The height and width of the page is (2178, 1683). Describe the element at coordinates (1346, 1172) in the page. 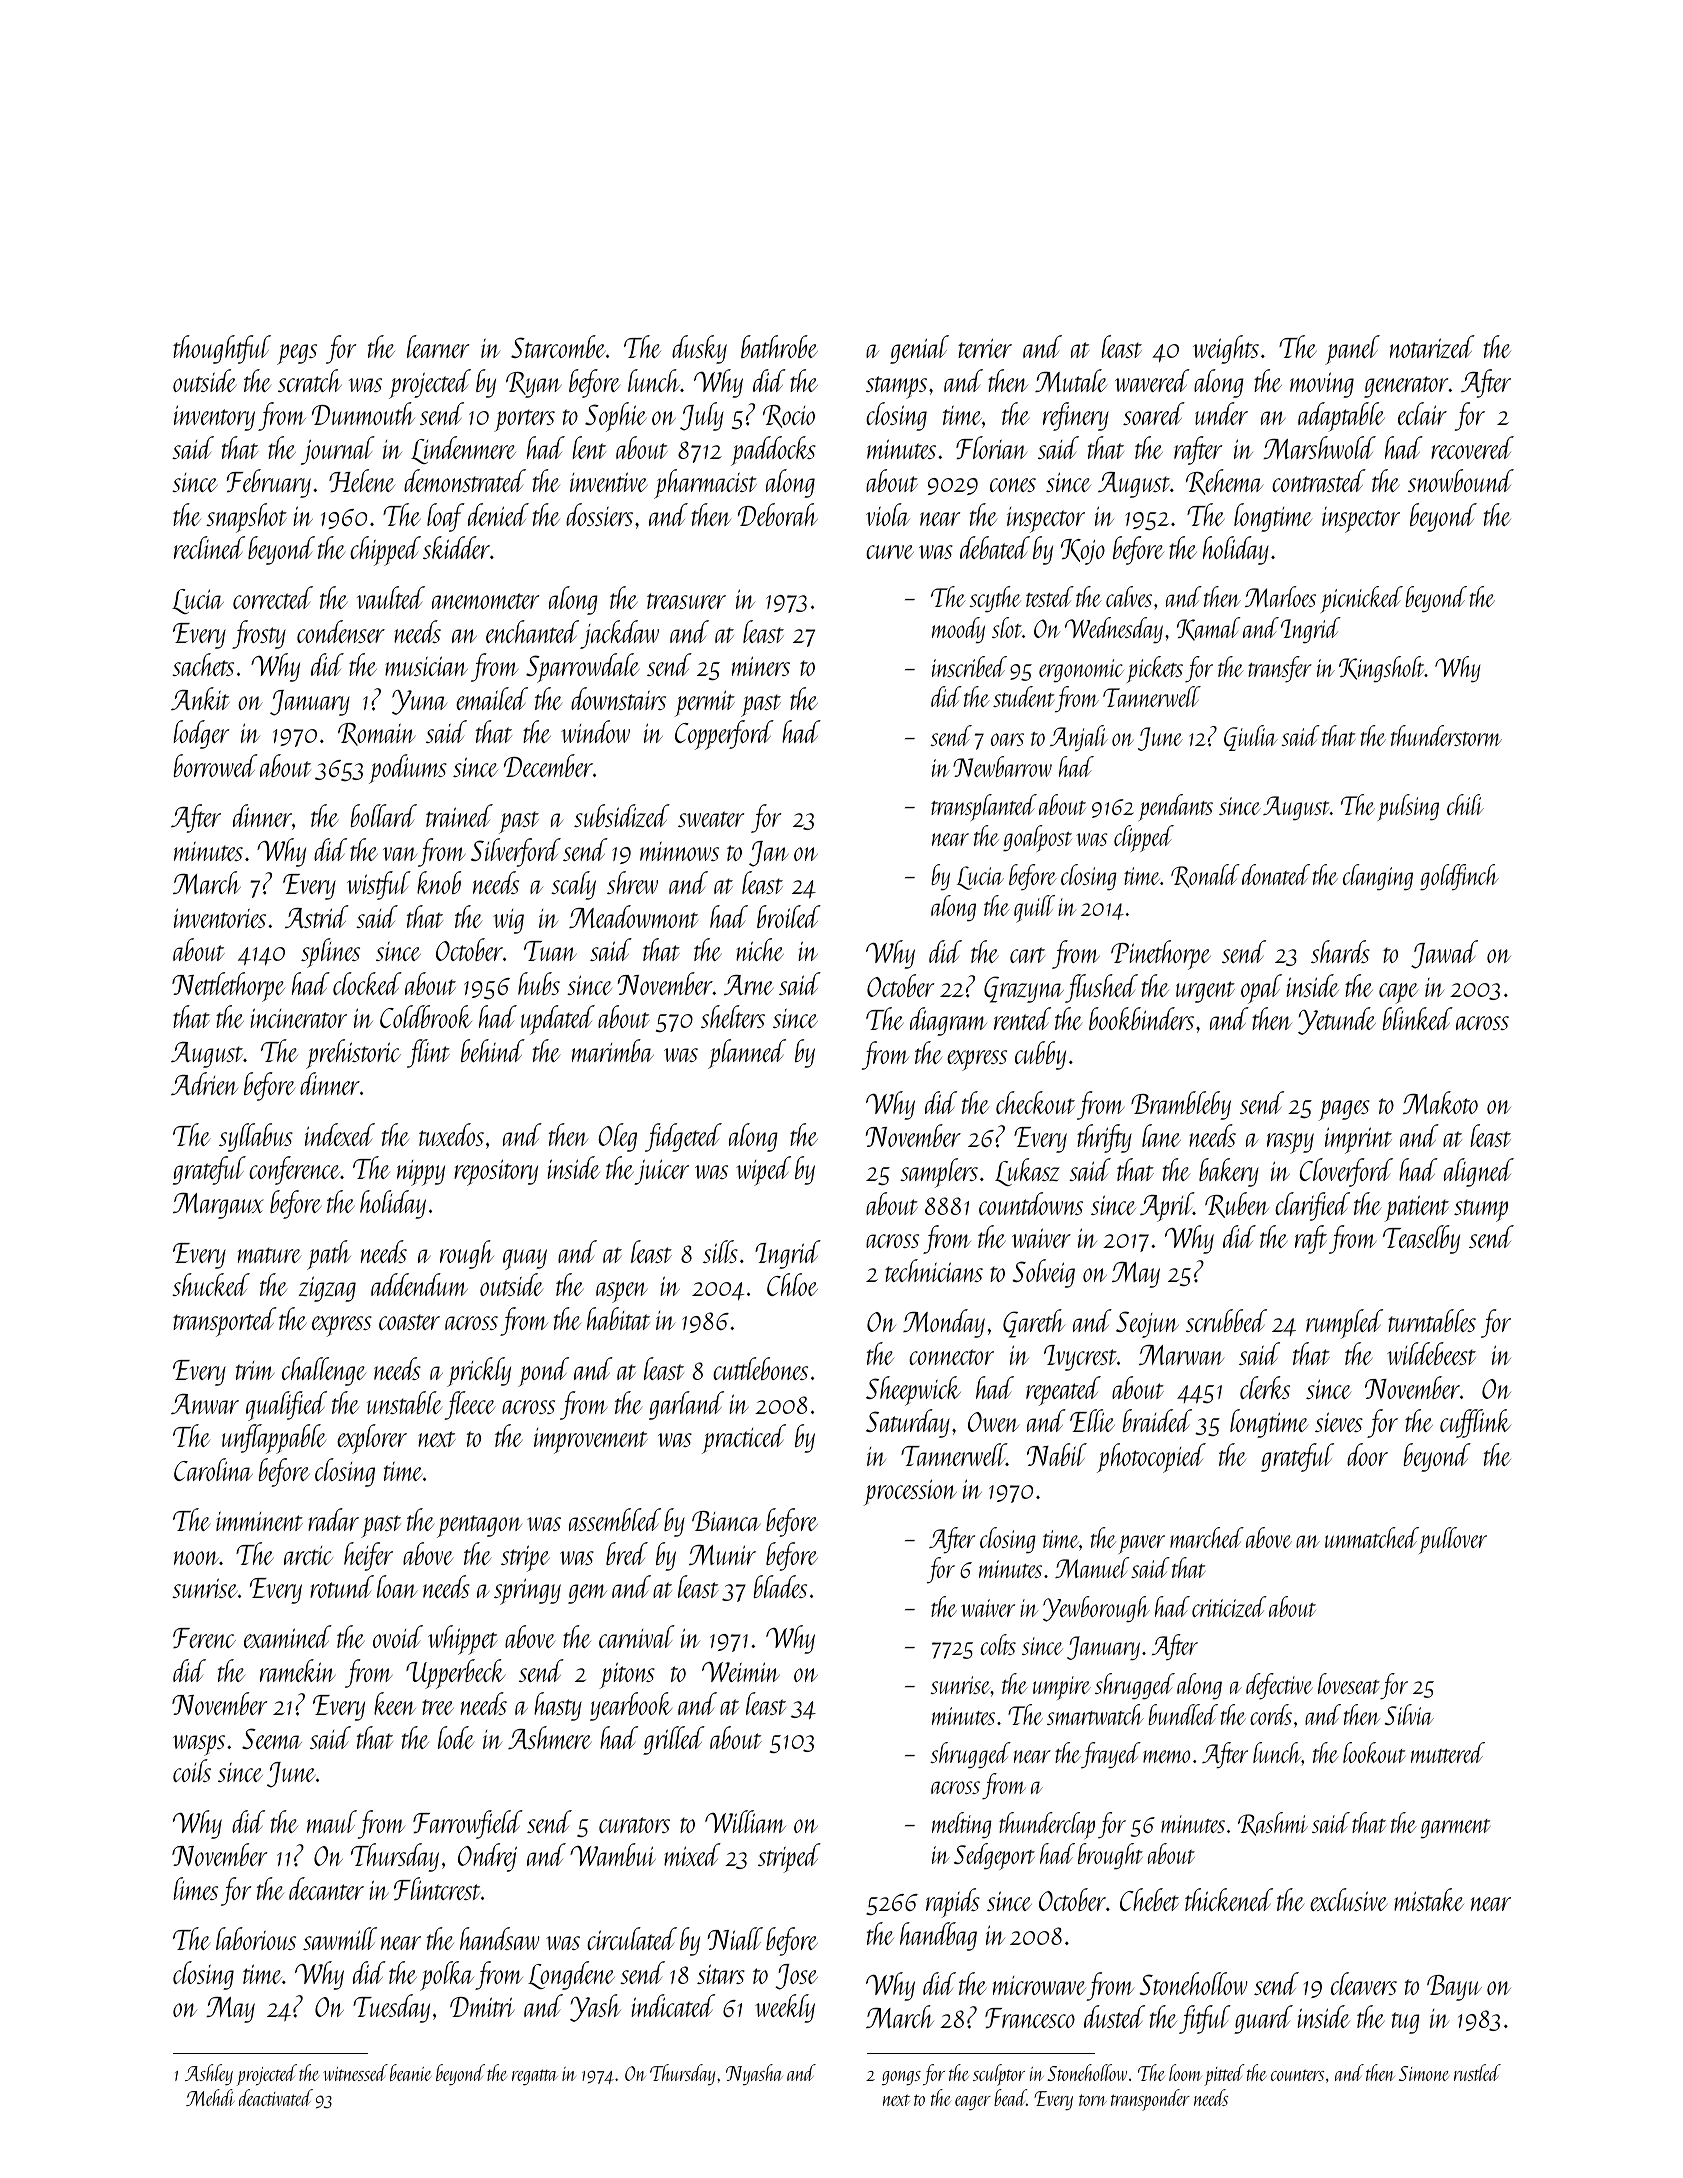

I see `Cloverford` at that location.
